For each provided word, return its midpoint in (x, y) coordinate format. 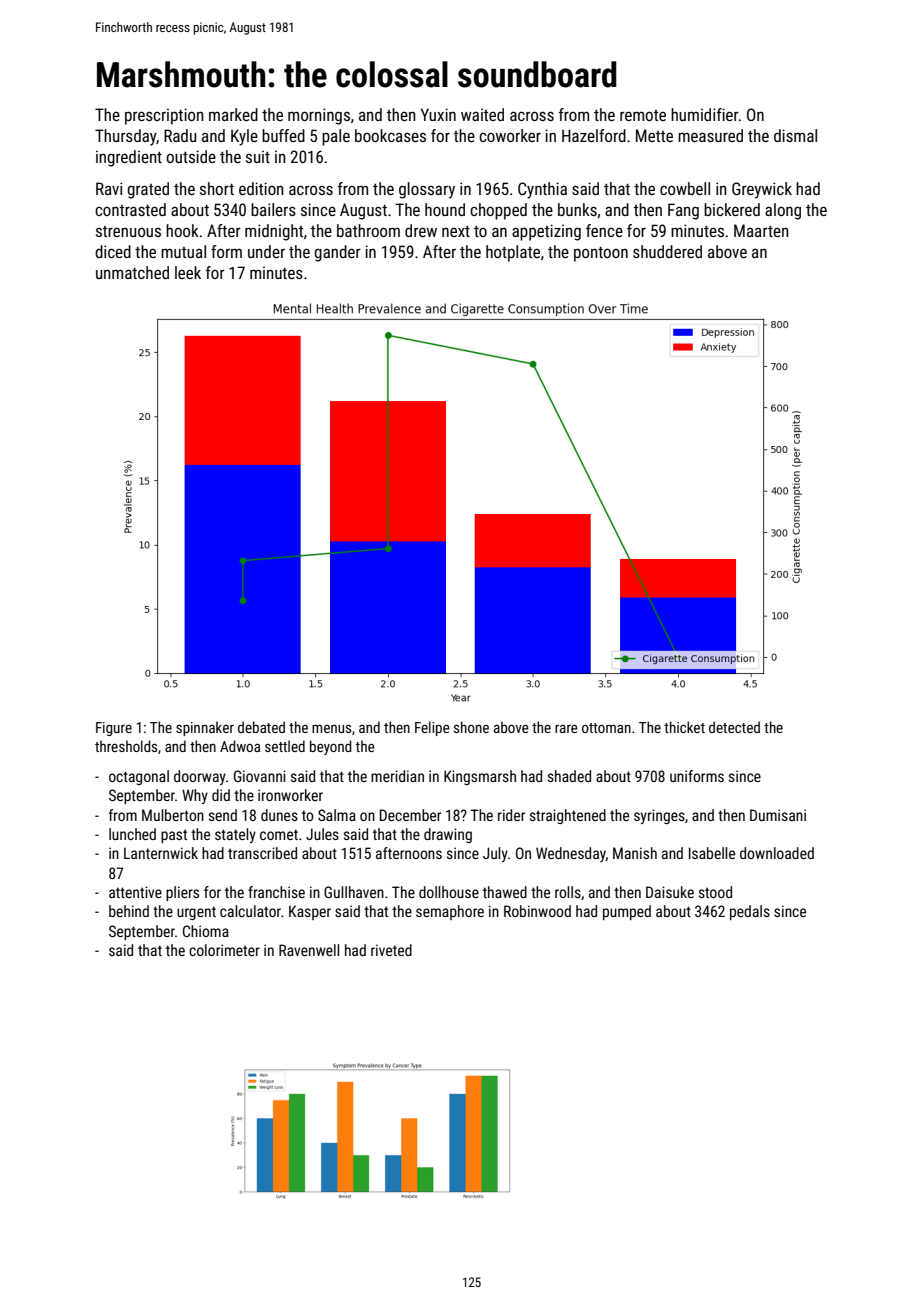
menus (331, 728)
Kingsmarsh (480, 777)
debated (261, 727)
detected (734, 727)
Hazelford (594, 135)
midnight (274, 232)
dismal (795, 135)
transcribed (262, 853)
